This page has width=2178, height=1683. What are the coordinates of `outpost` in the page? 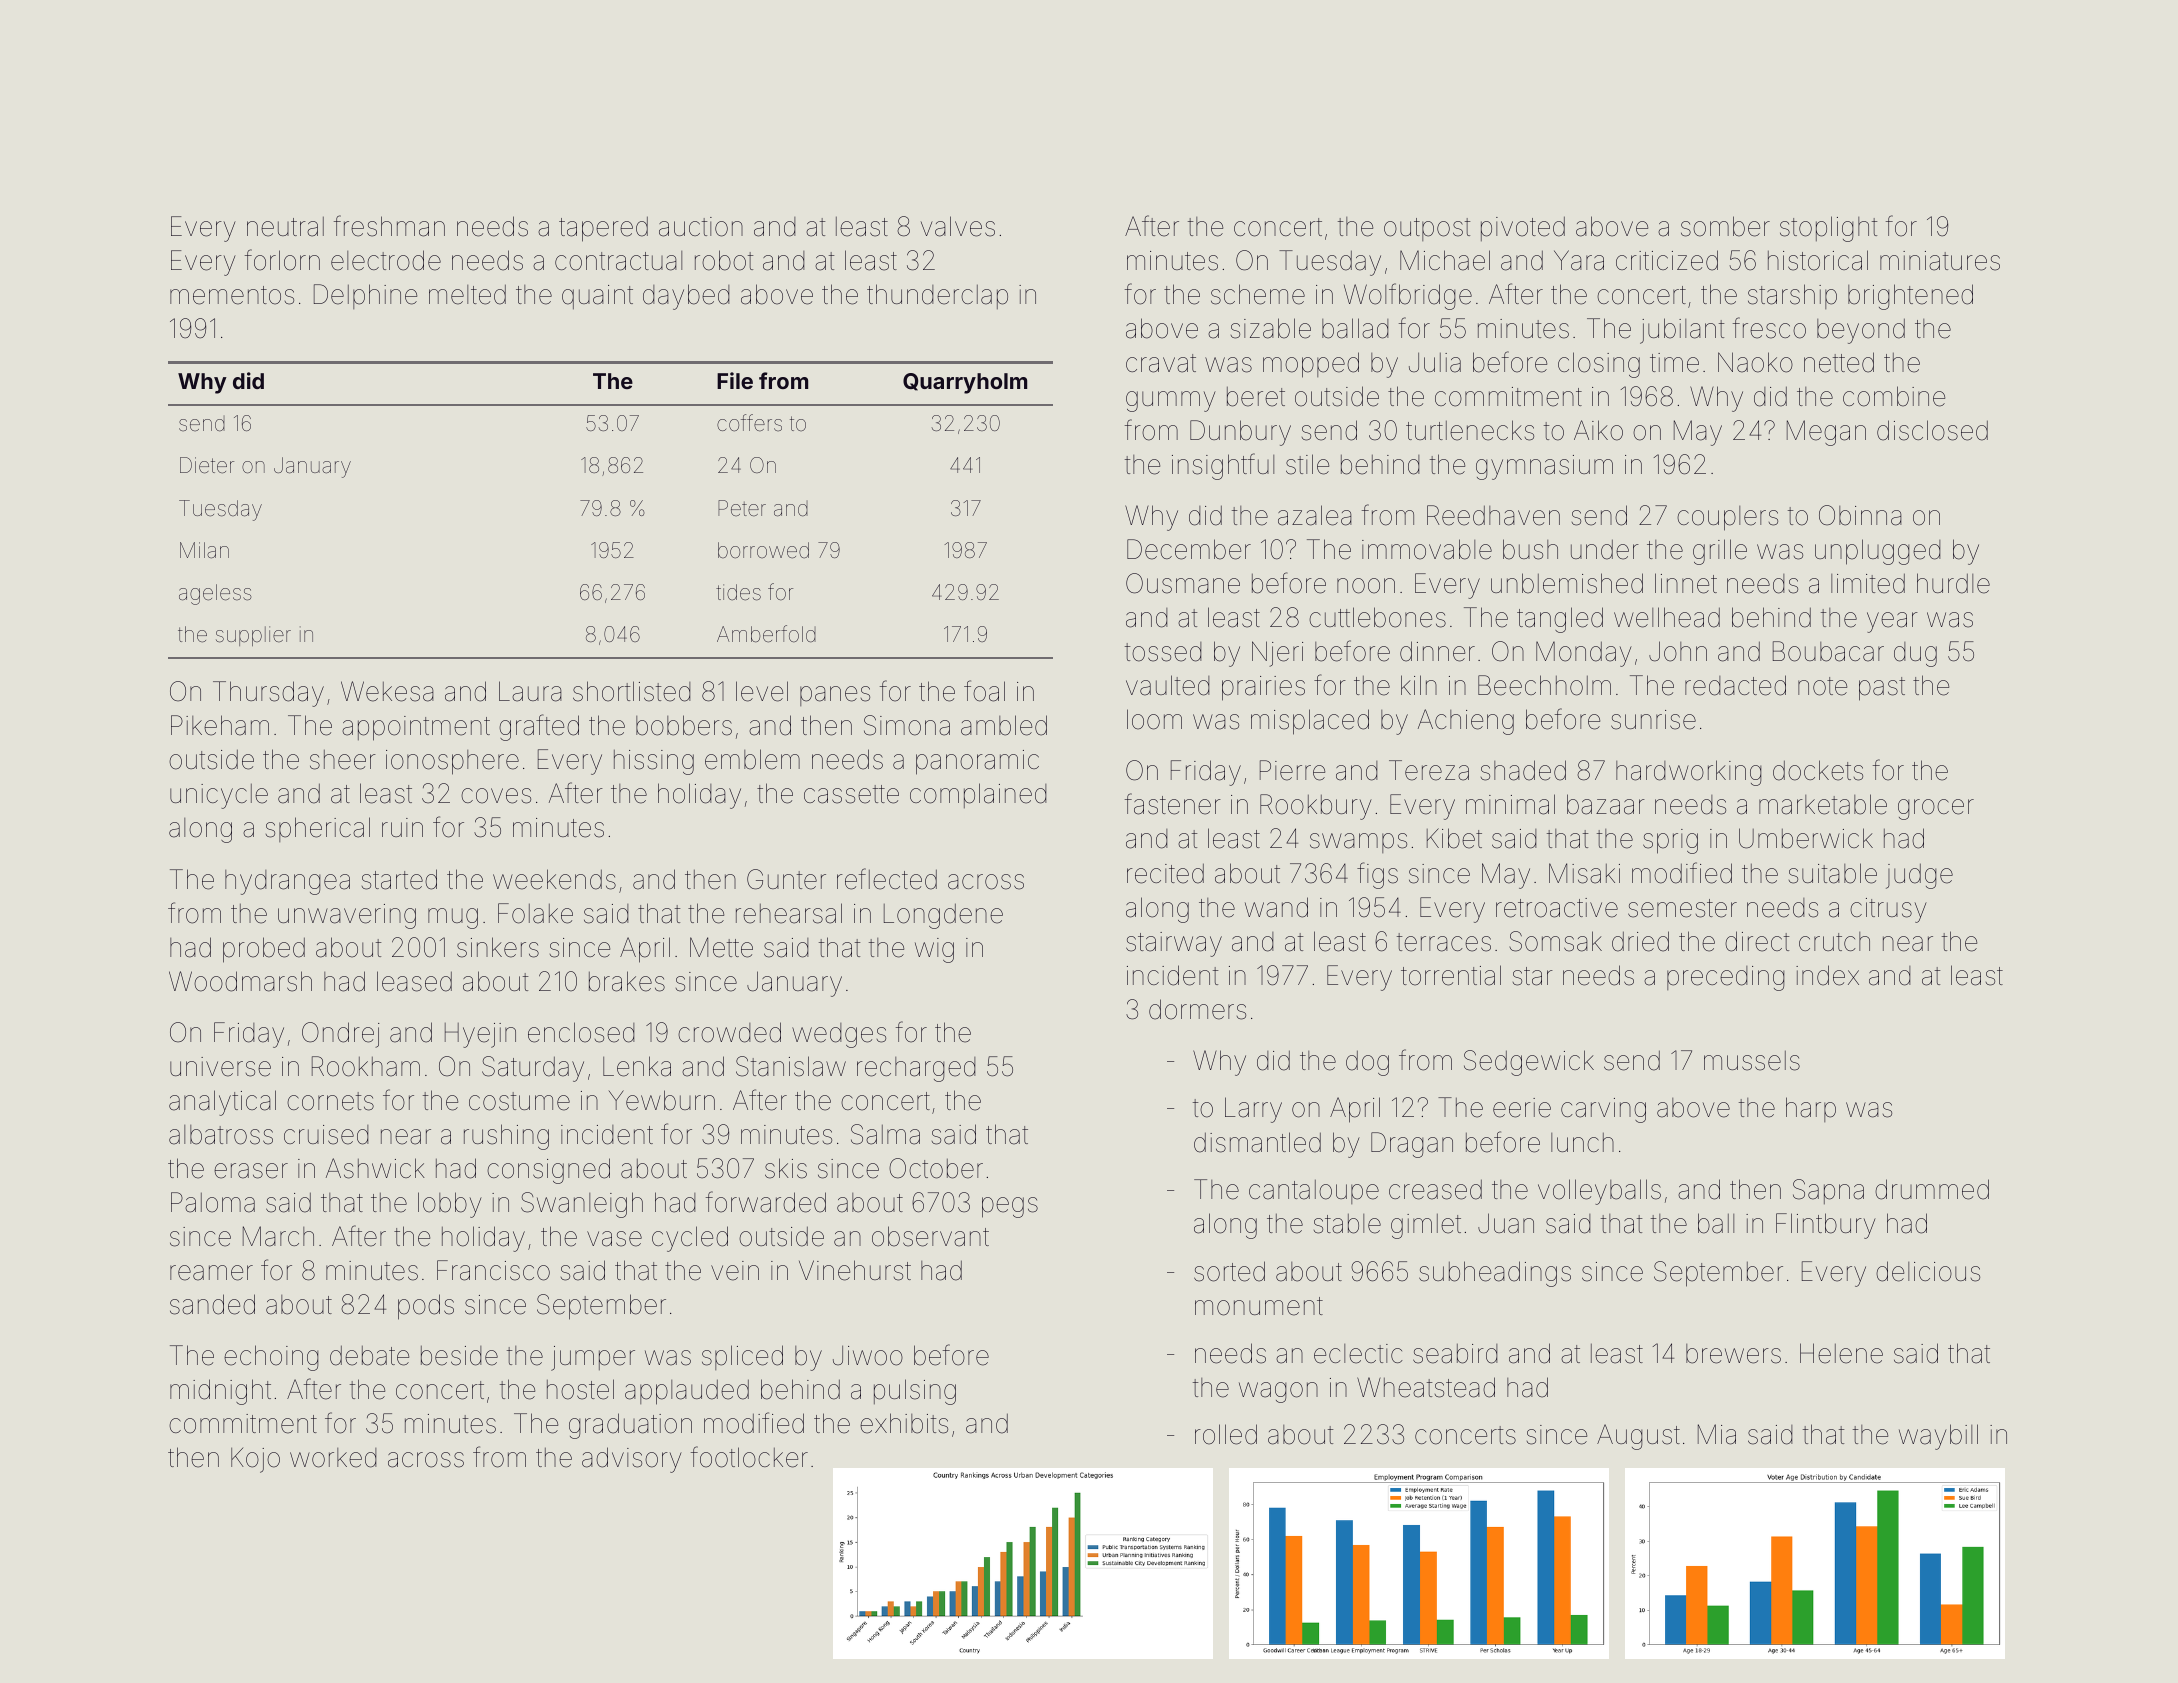 It's located at (1427, 229).
